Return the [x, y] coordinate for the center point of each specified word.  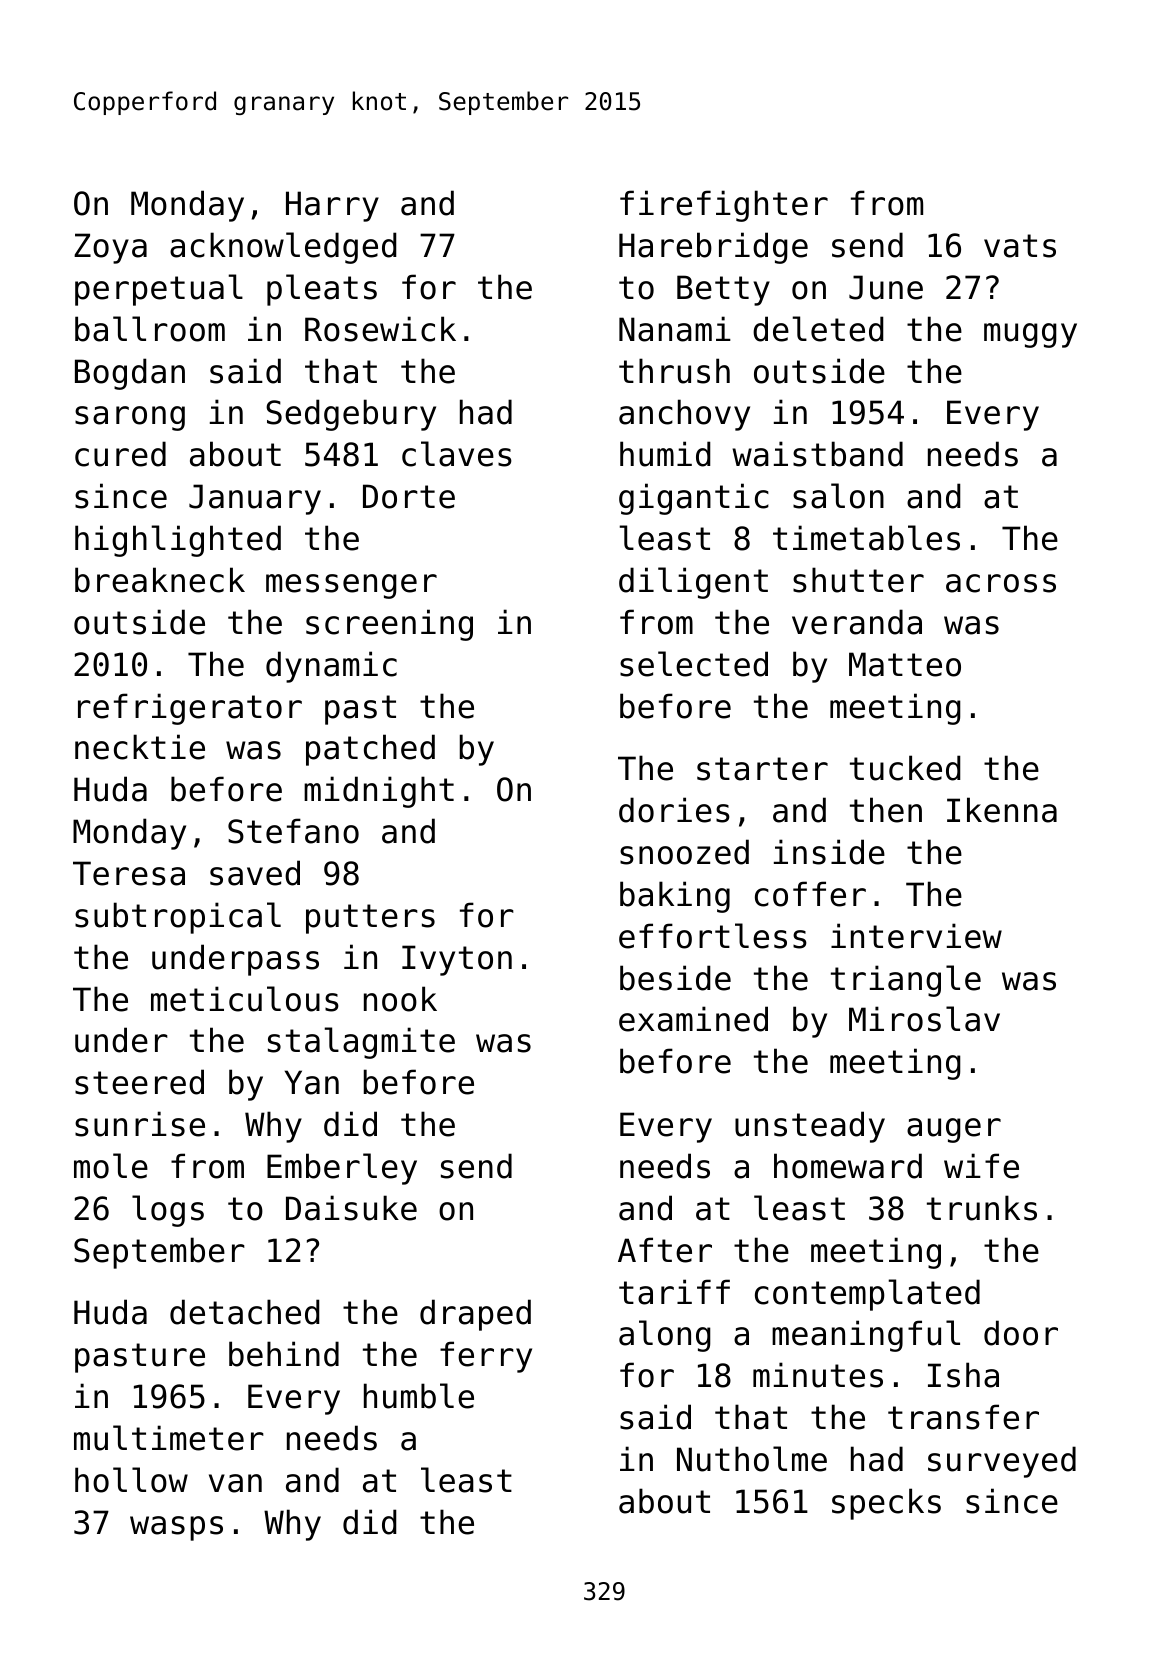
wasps [176, 1528]
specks [886, 1504]
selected [694, 664]
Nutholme [752, 1459]
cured [120, 454]
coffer [810, 894]
